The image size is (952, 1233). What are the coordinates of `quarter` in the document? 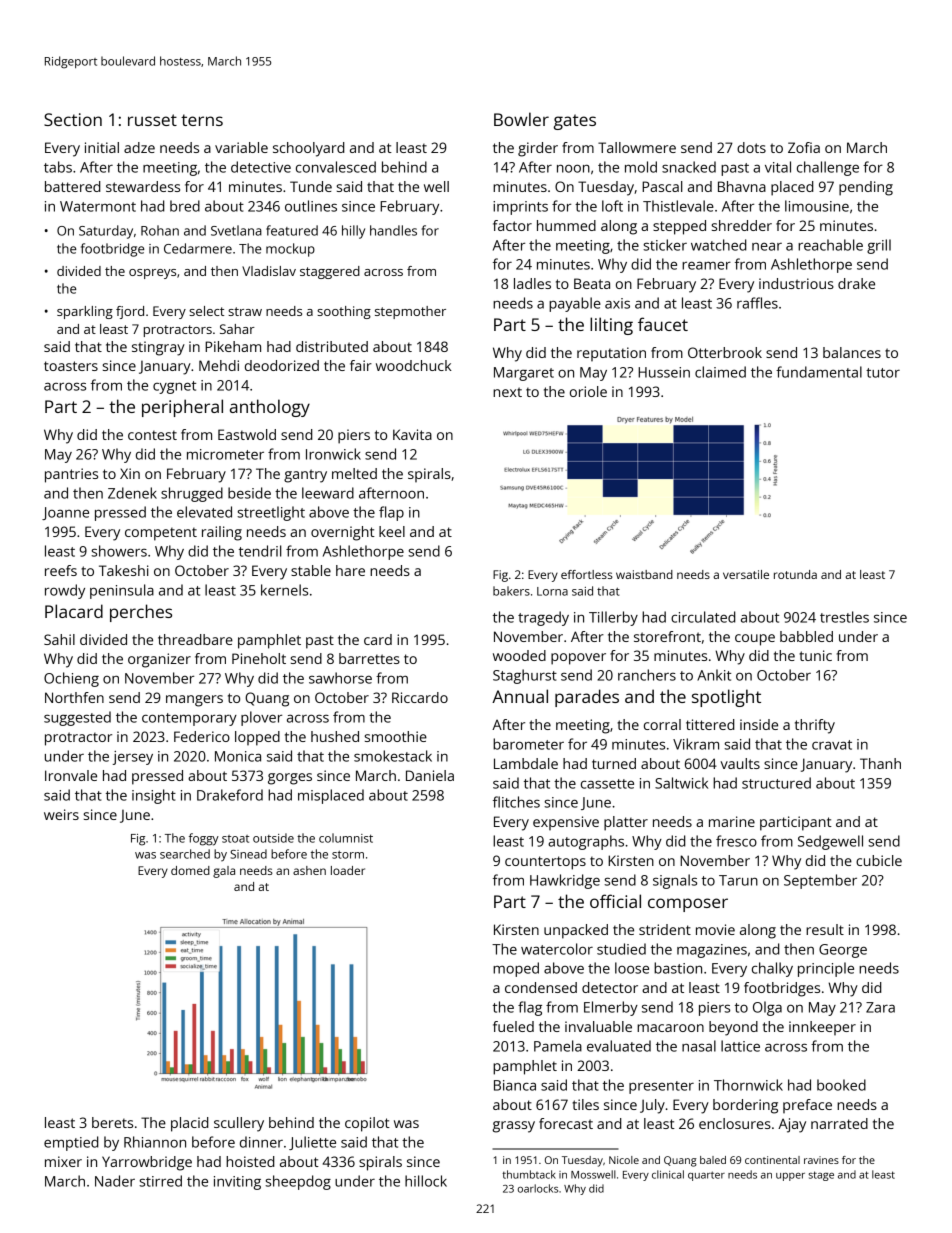 It's located at (706, 1176).
